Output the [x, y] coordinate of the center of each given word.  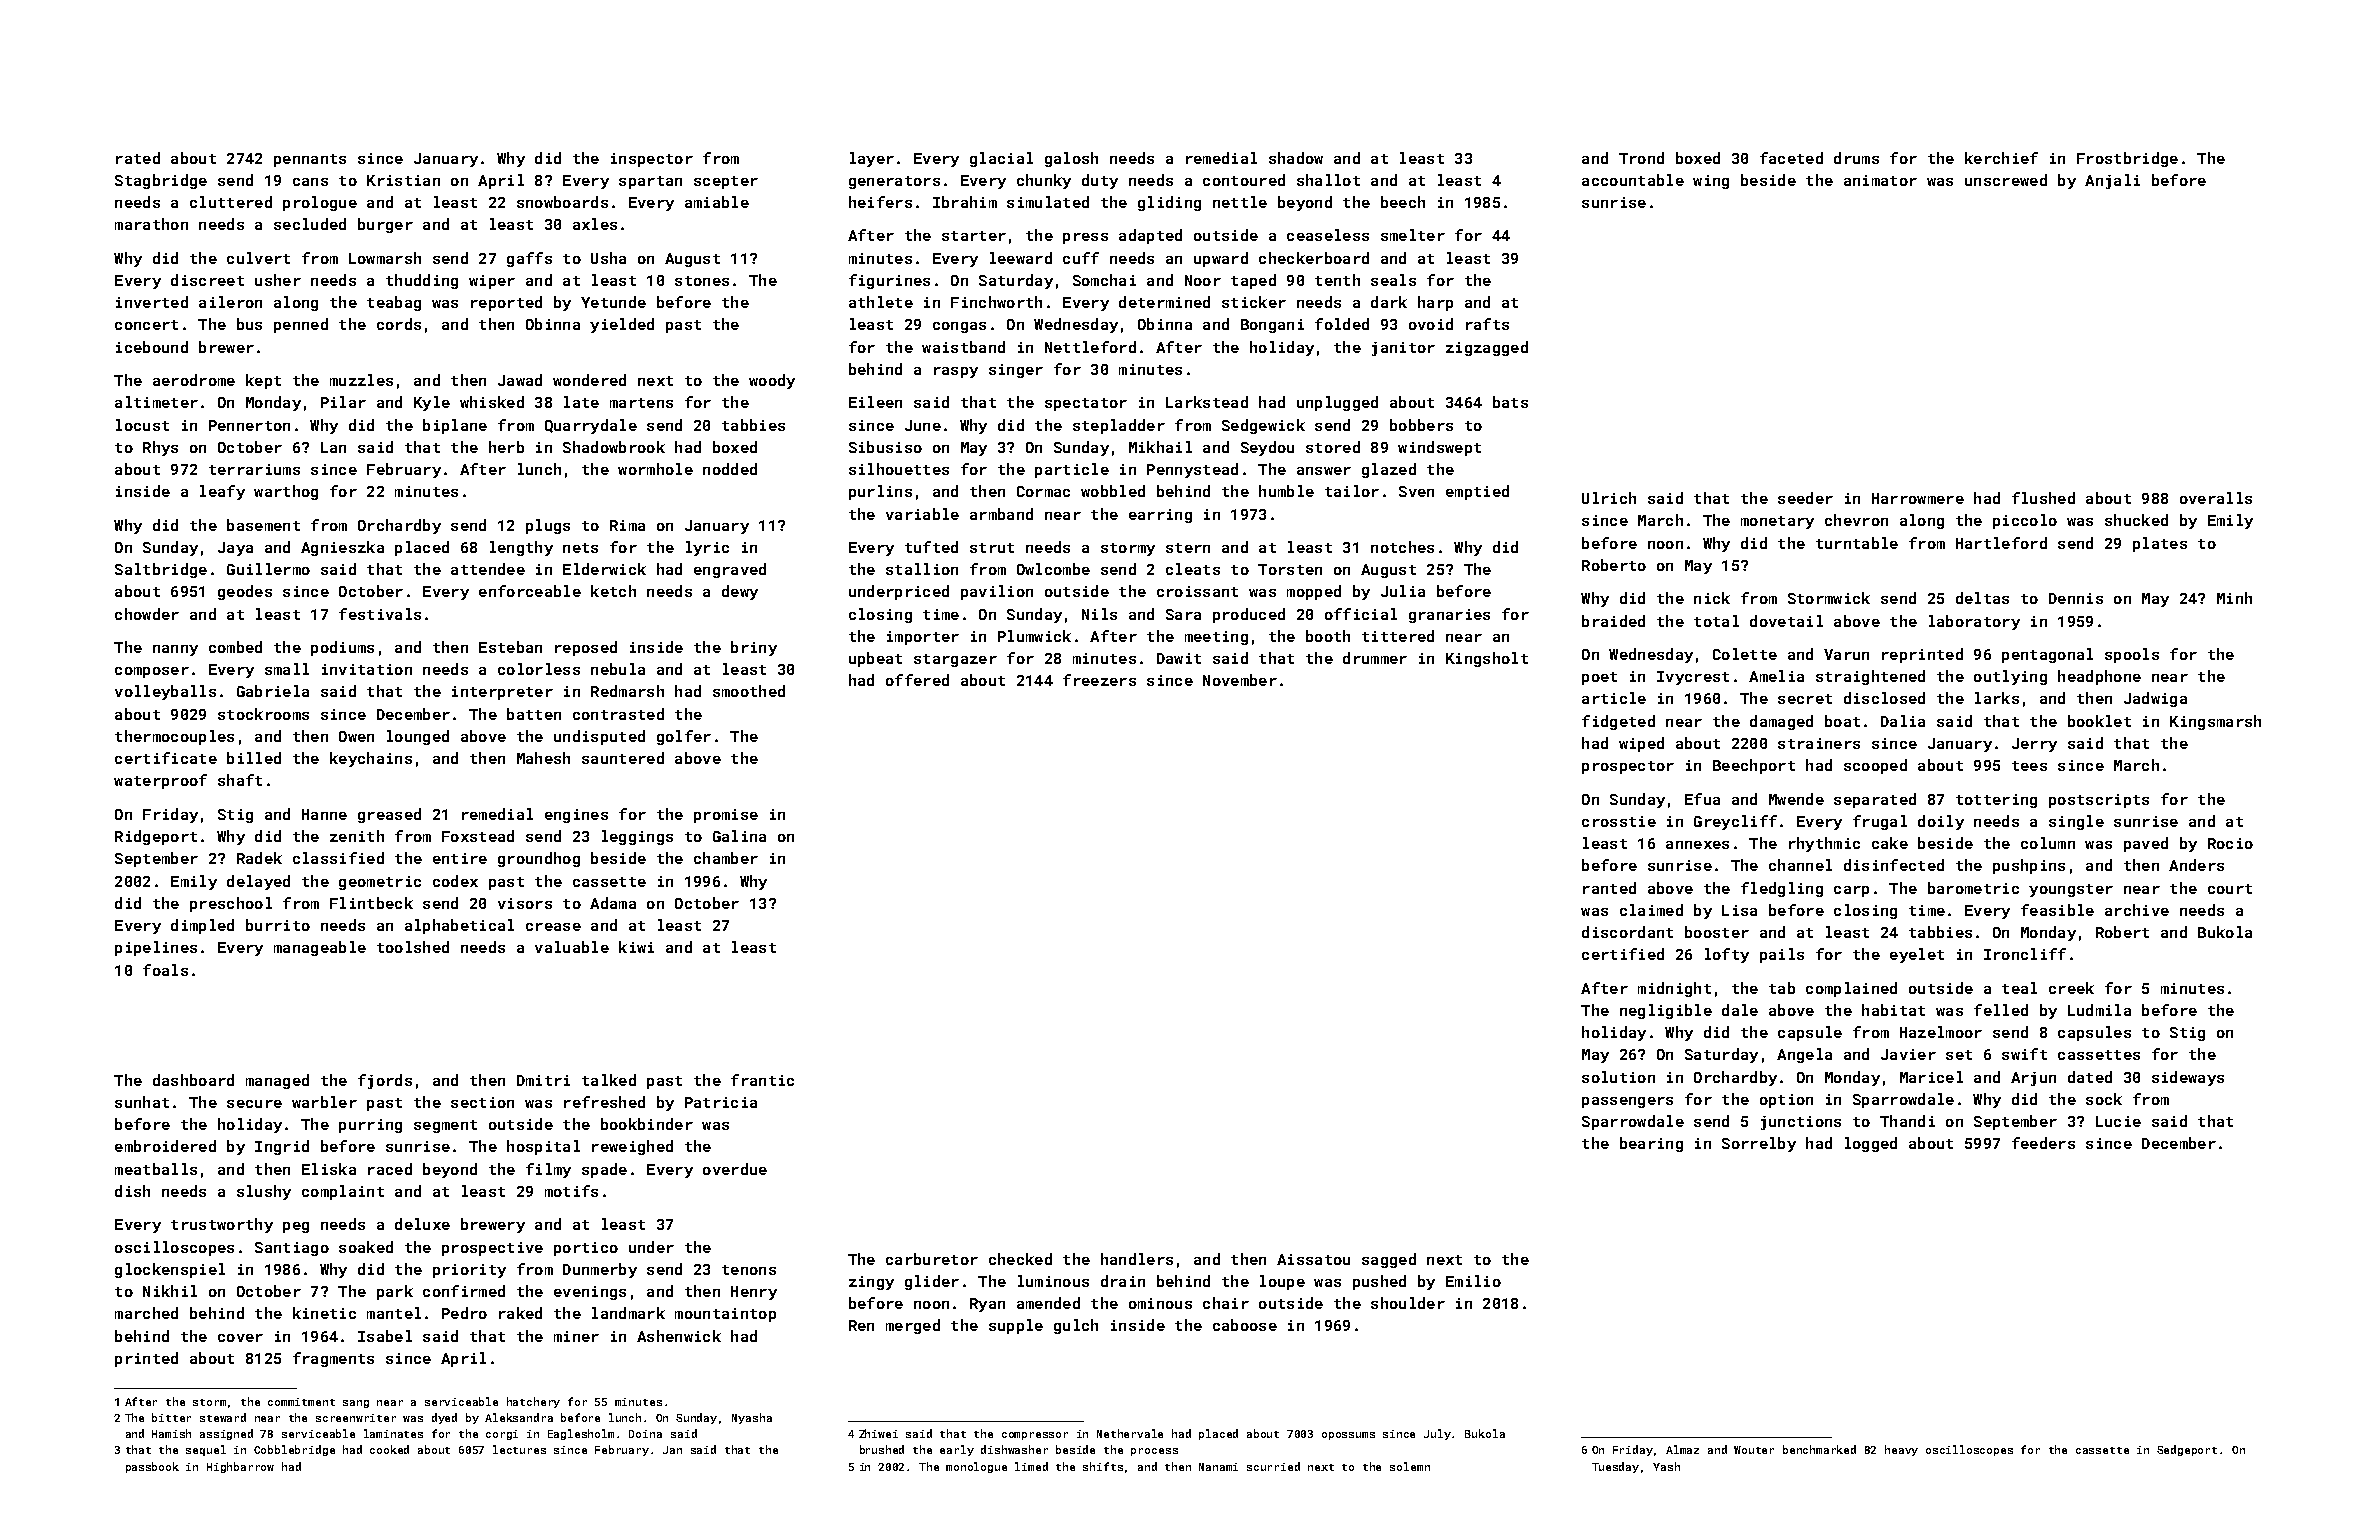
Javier [1908, 1054]
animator [1880, 180]
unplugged [1337, 403]
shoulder [1408, 1303]
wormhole [655, 469]
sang [356, 1404]
